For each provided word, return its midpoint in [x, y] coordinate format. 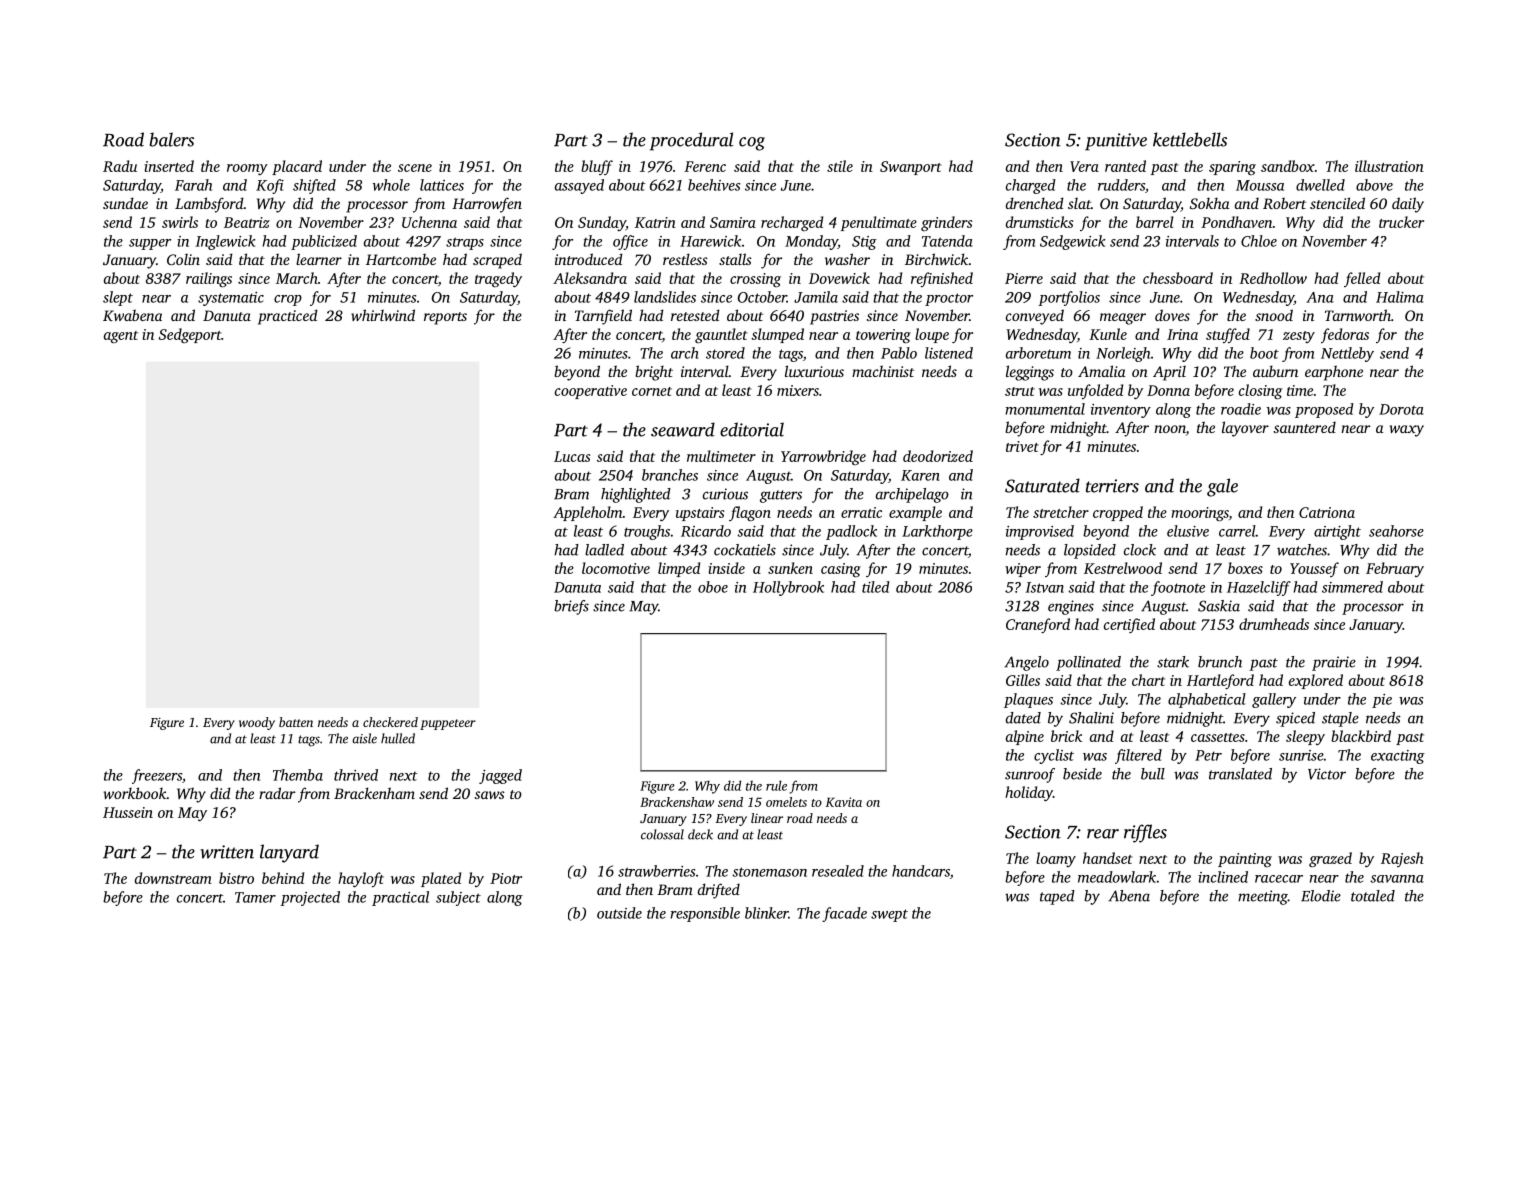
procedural [692, 141]
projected [310, 898]
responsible [705, 914]
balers [171, 139]
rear [1103, 834]
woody [257, 723]
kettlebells [1190, 139]
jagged [500, 776]
